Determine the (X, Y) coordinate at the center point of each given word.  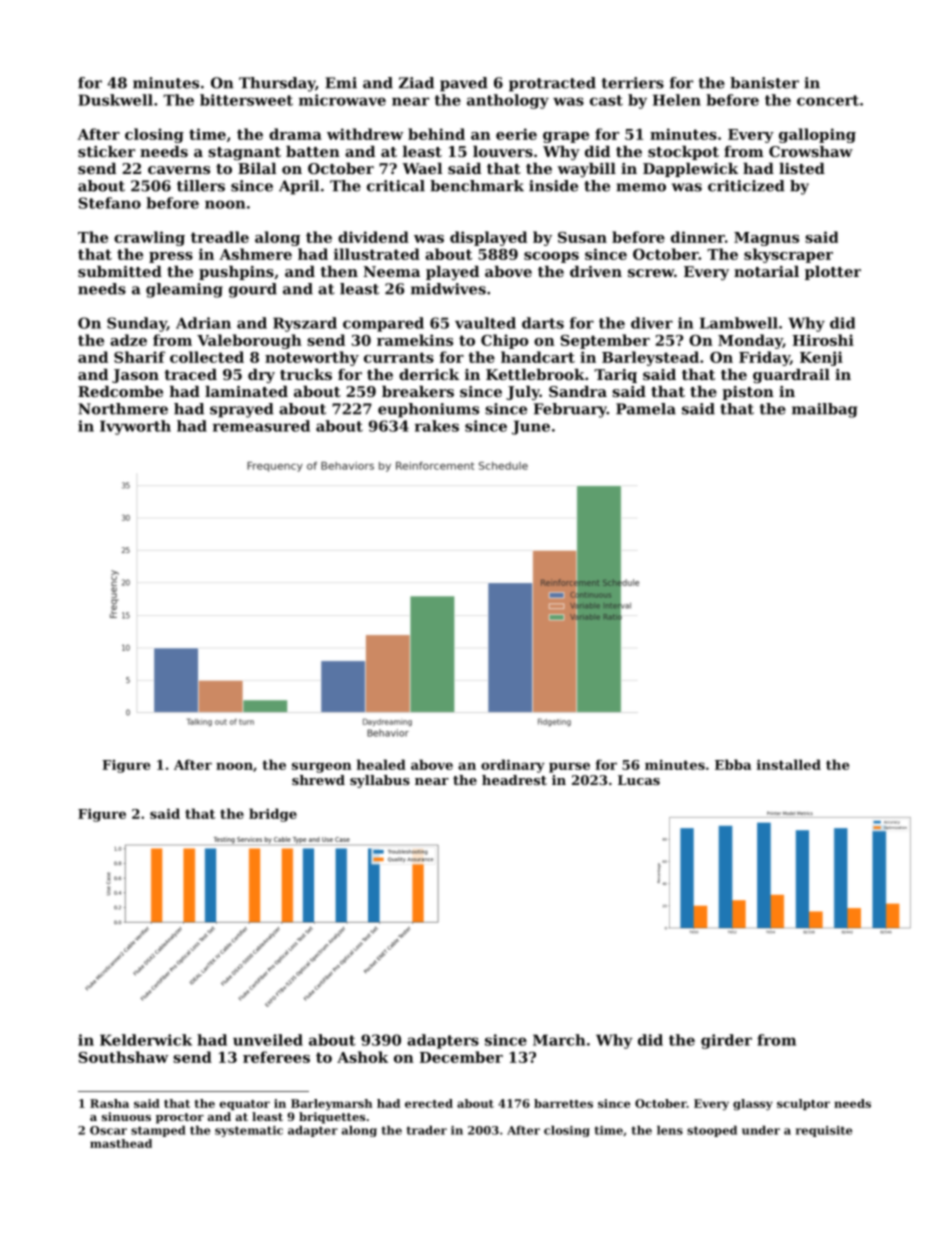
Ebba (733, 764)
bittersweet (246, 100)
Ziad (416, 83)
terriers (633, 83)
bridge (273, 815)
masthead (121, 1143)
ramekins (415, 340)
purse (569, 767)
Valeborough (249, 341)
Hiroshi (823, 340)
